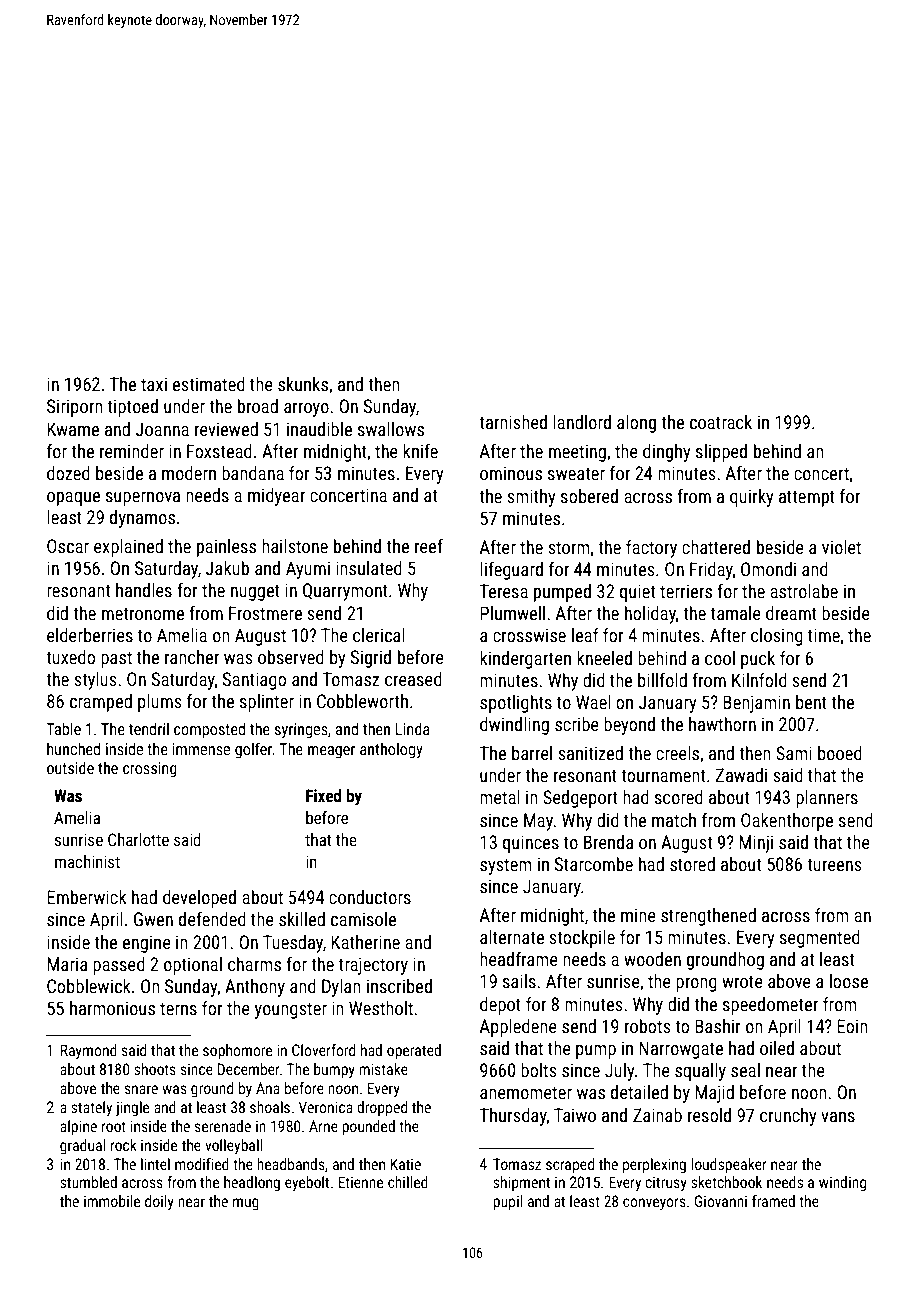  What do you see at coordinates (265, 613) in the screenshot?
I see `Frostmere` at bounding box center [265, 613].
